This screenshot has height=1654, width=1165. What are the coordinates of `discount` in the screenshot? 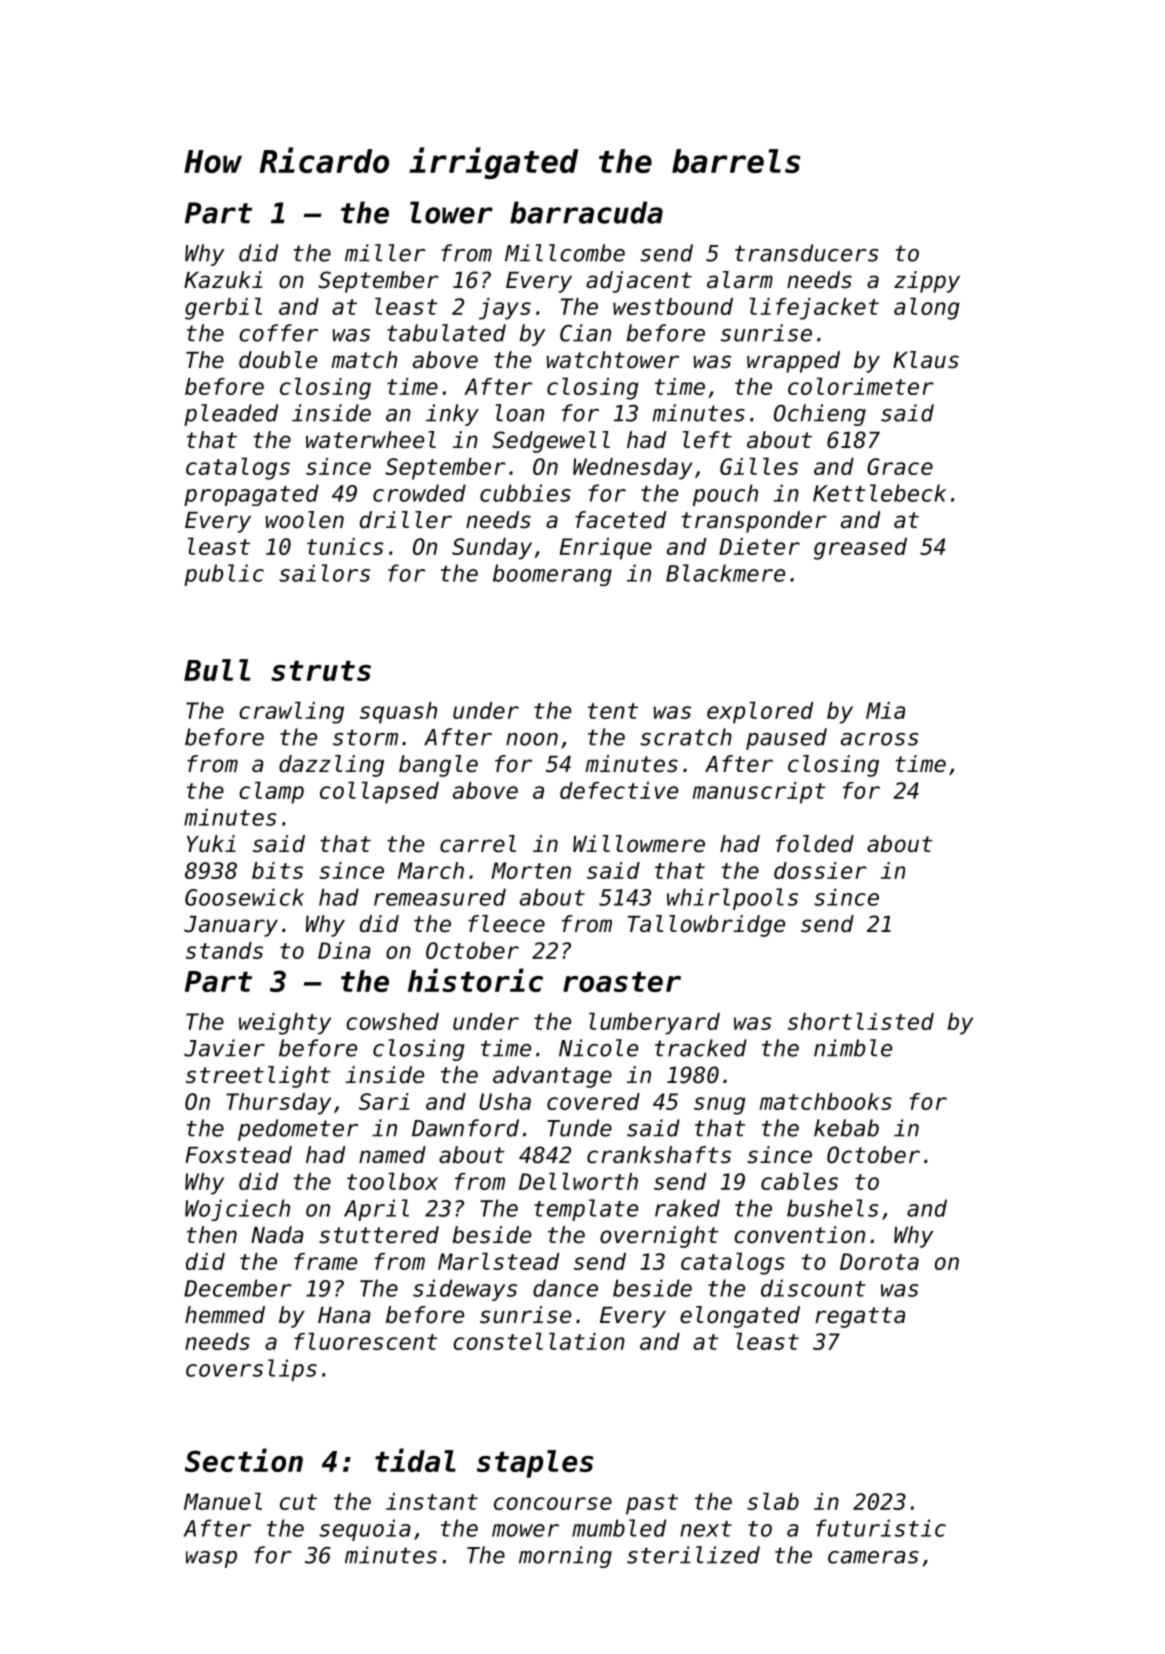 It's located at (813, 1288).
